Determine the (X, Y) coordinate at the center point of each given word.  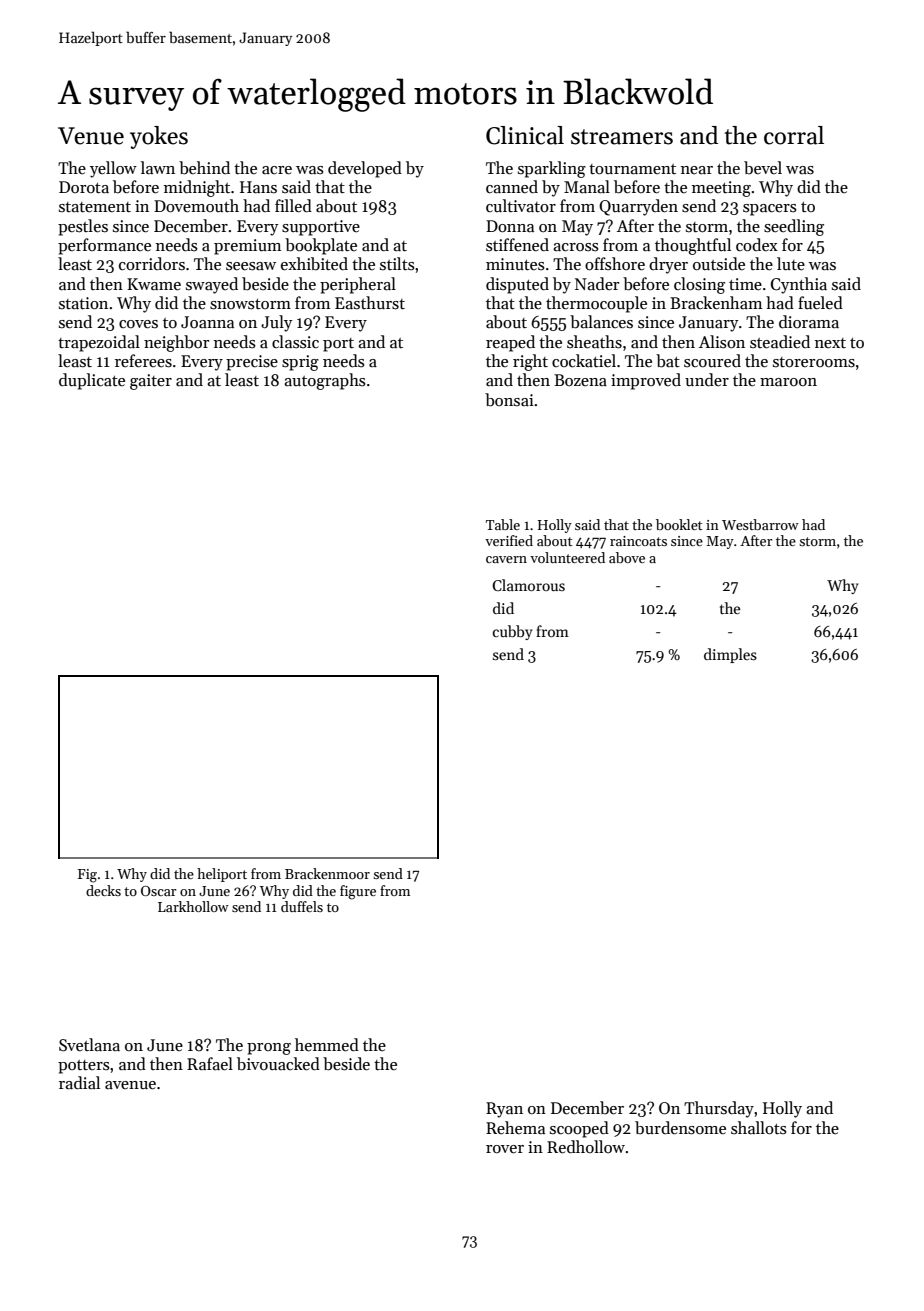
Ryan (504, 1110)
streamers (622, 137)
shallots (759, 1128)
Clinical (525, 135)
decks (103, 890)
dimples (730, 655)
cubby (513, 632)
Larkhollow (193, 906)
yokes (159, 137)
